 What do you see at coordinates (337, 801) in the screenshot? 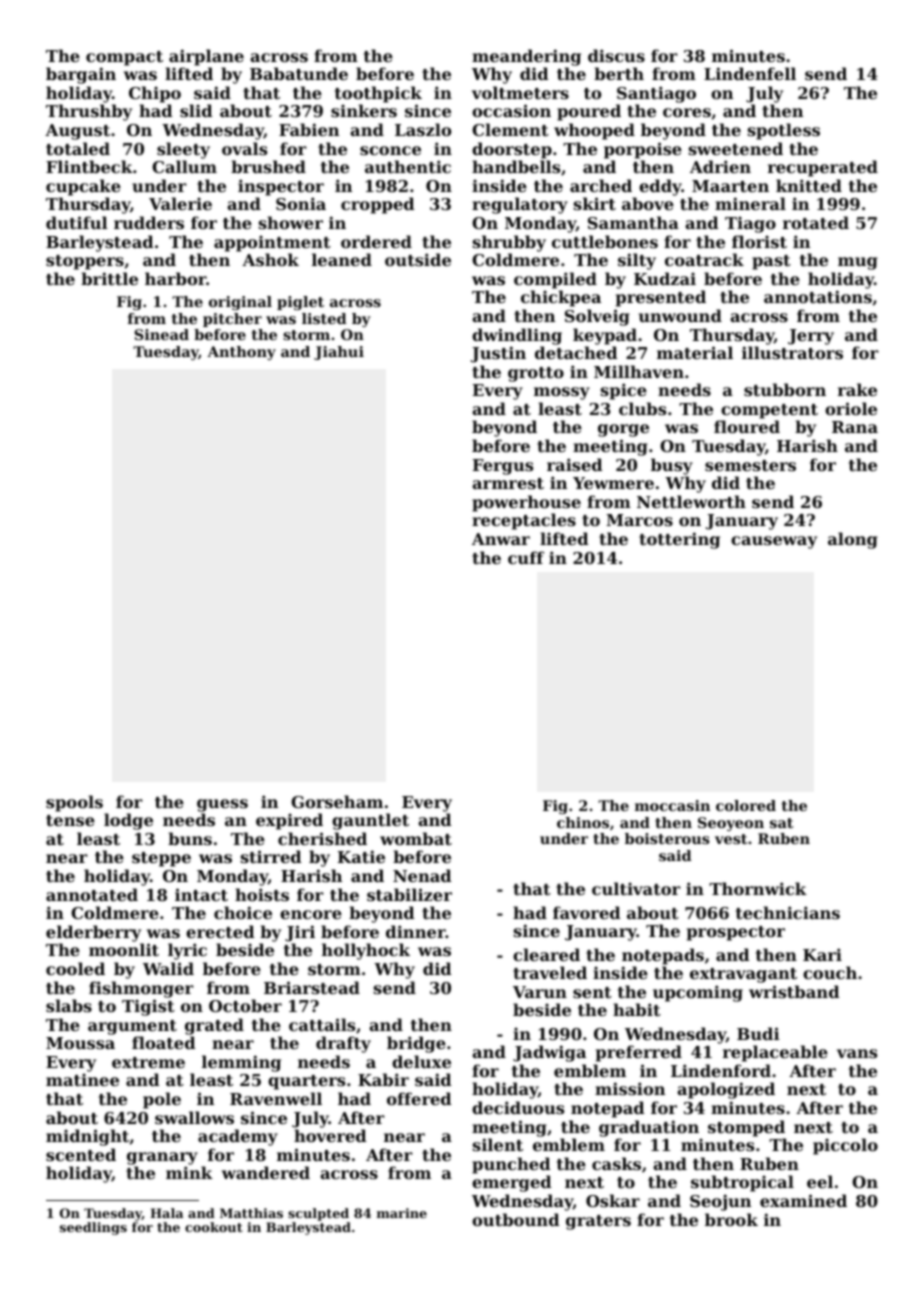
I see `Gorseham` at bounding box center [337, 801].
